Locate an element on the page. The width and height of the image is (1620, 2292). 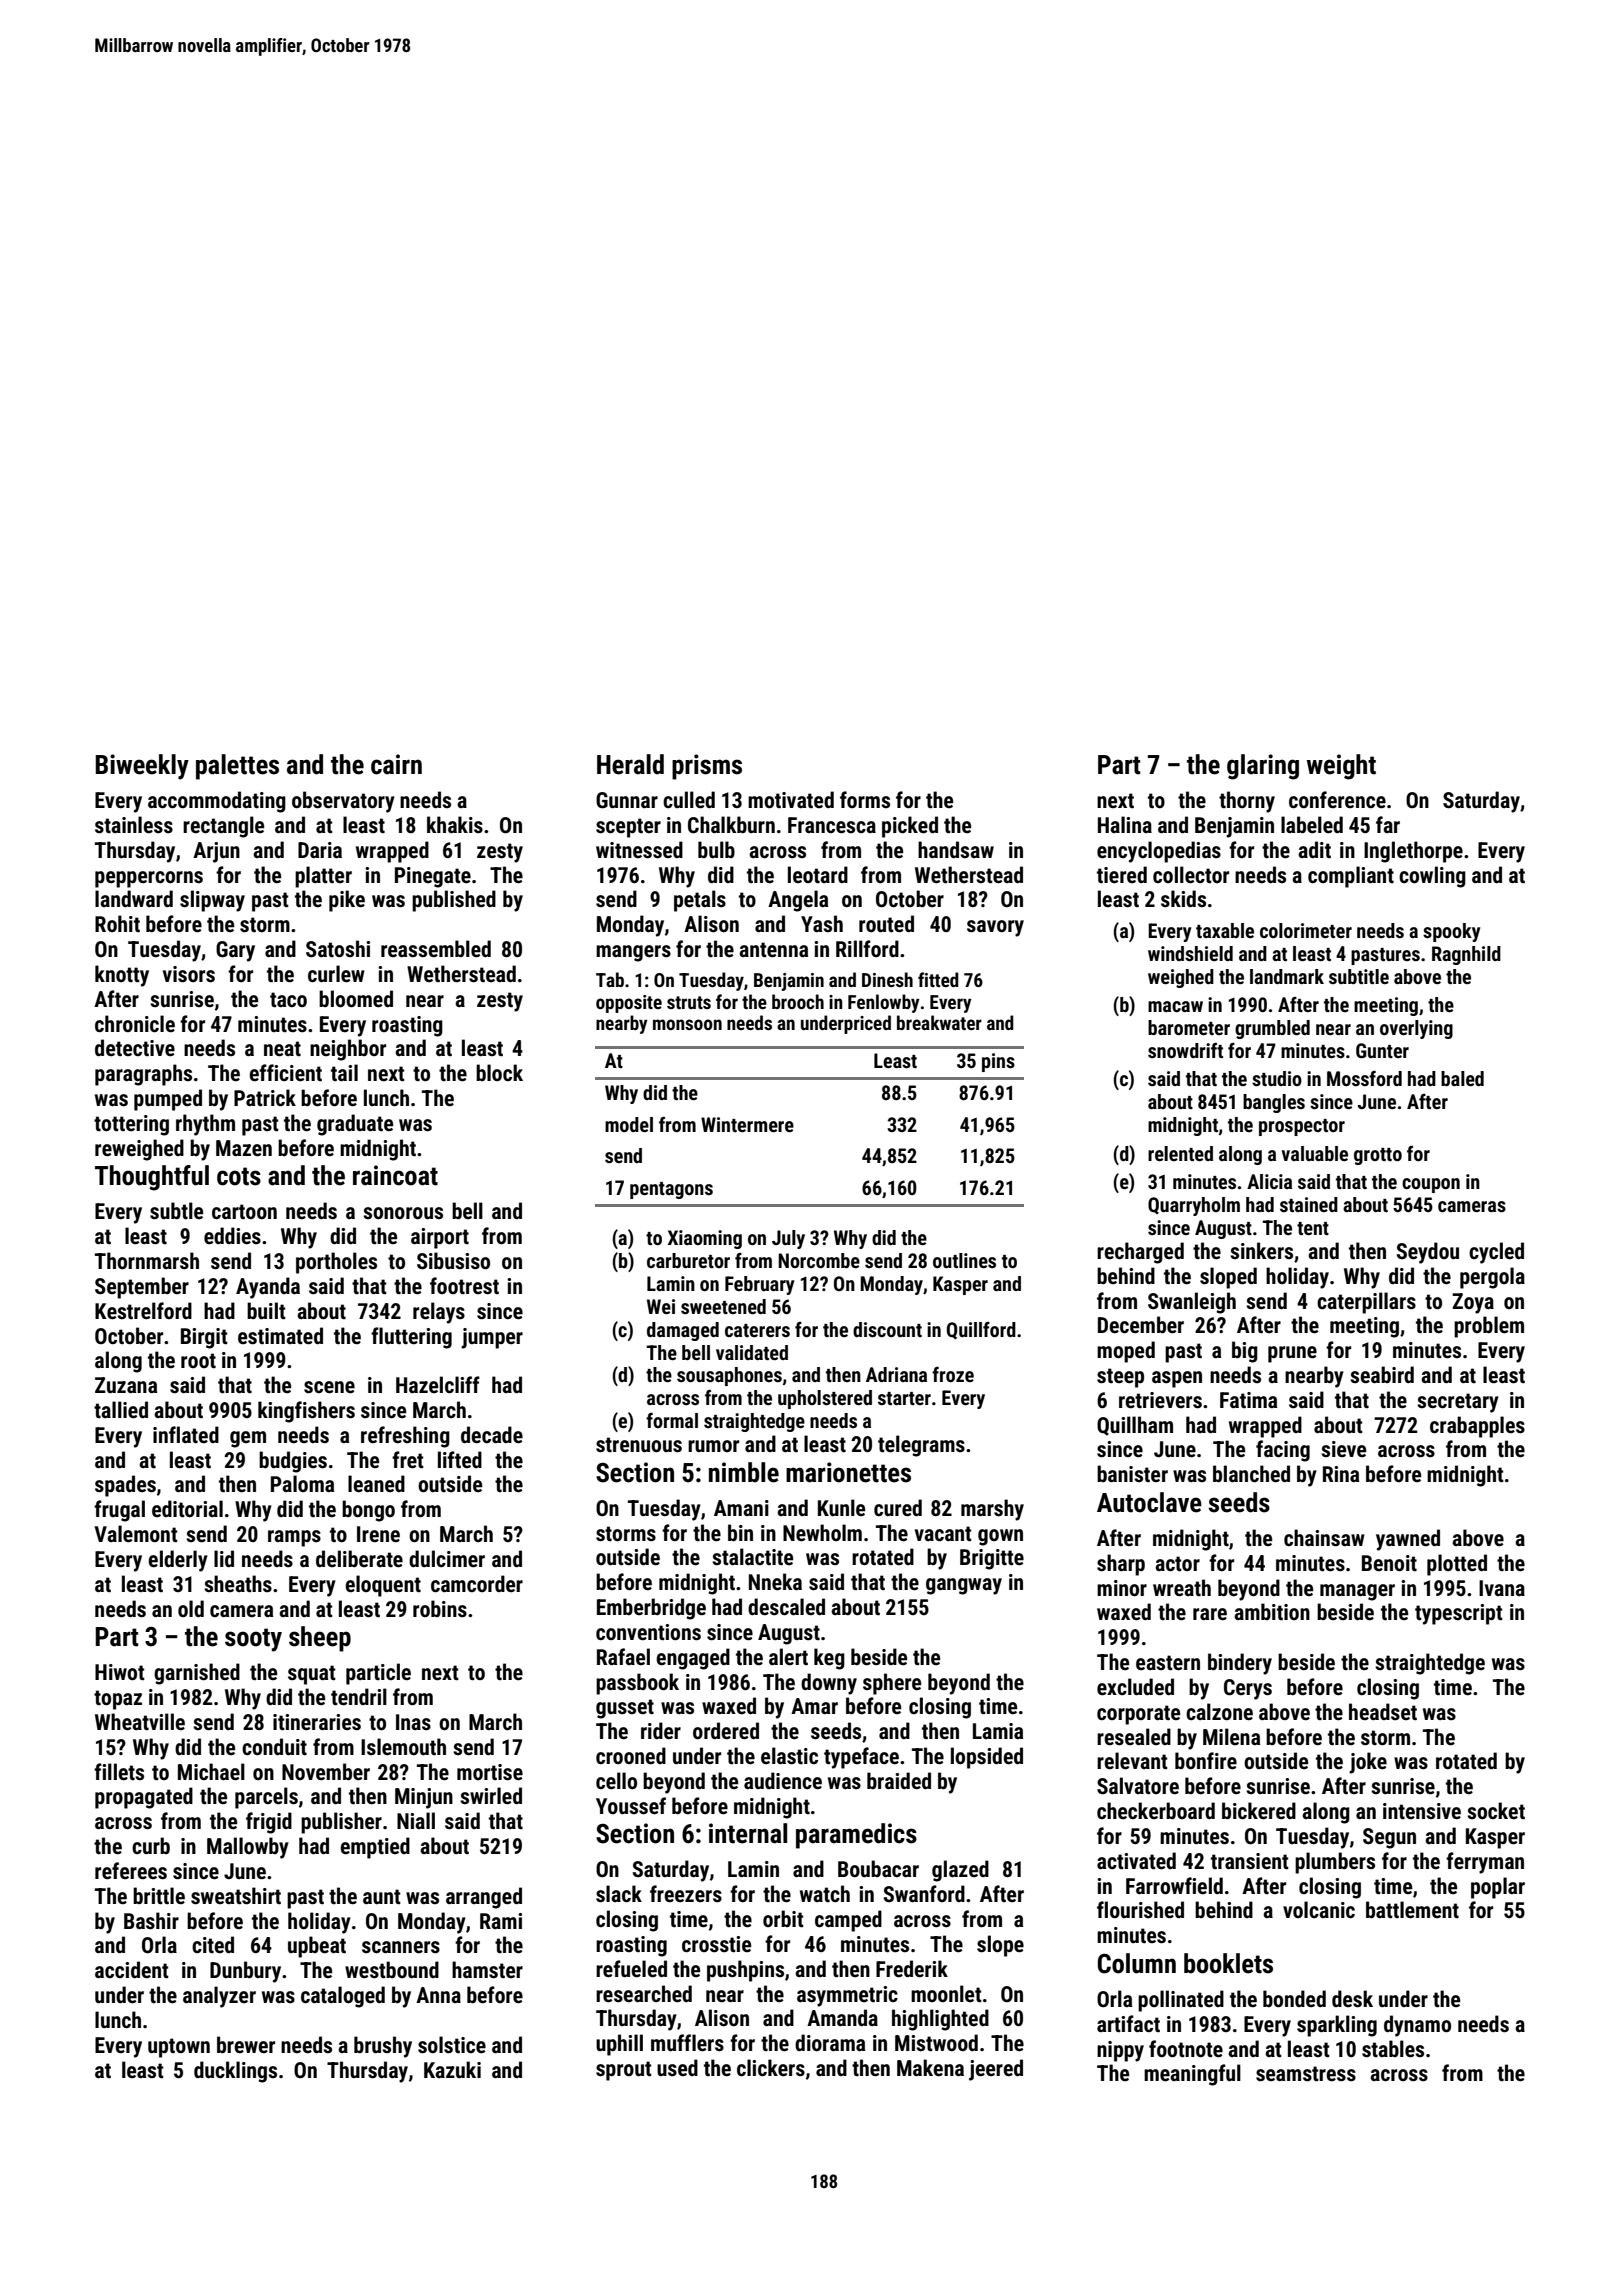
outlines is located at coordinates (964, 1260).
